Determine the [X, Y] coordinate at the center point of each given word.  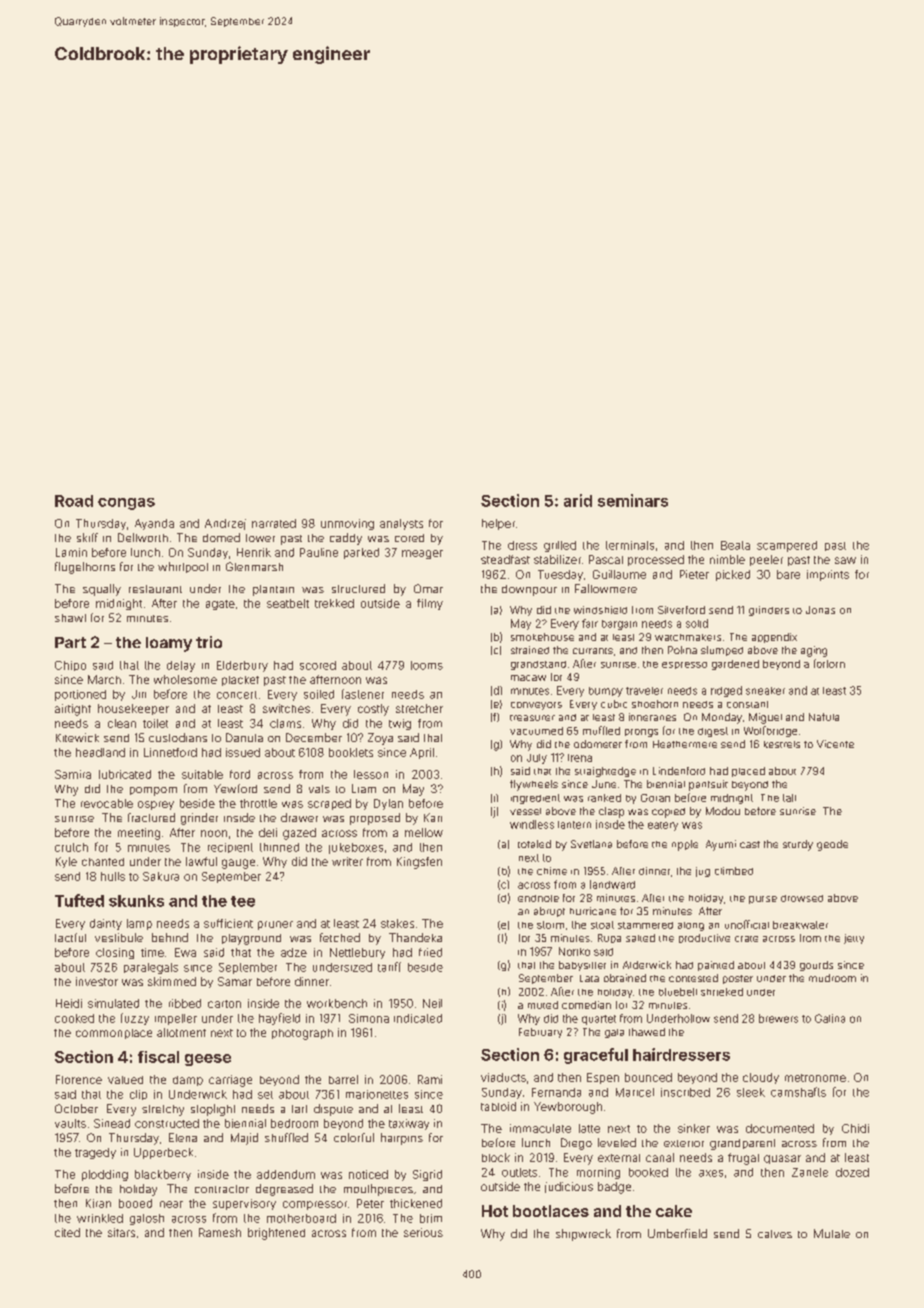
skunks [136, 901]
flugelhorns [85, 568]
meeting [139, 834]
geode [832, 845]
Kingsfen [419, 863]
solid [697, 623]
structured [358, 588]
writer [347, 861]
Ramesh [220, 1232]
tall [789, 798]
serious [423, 1232]
